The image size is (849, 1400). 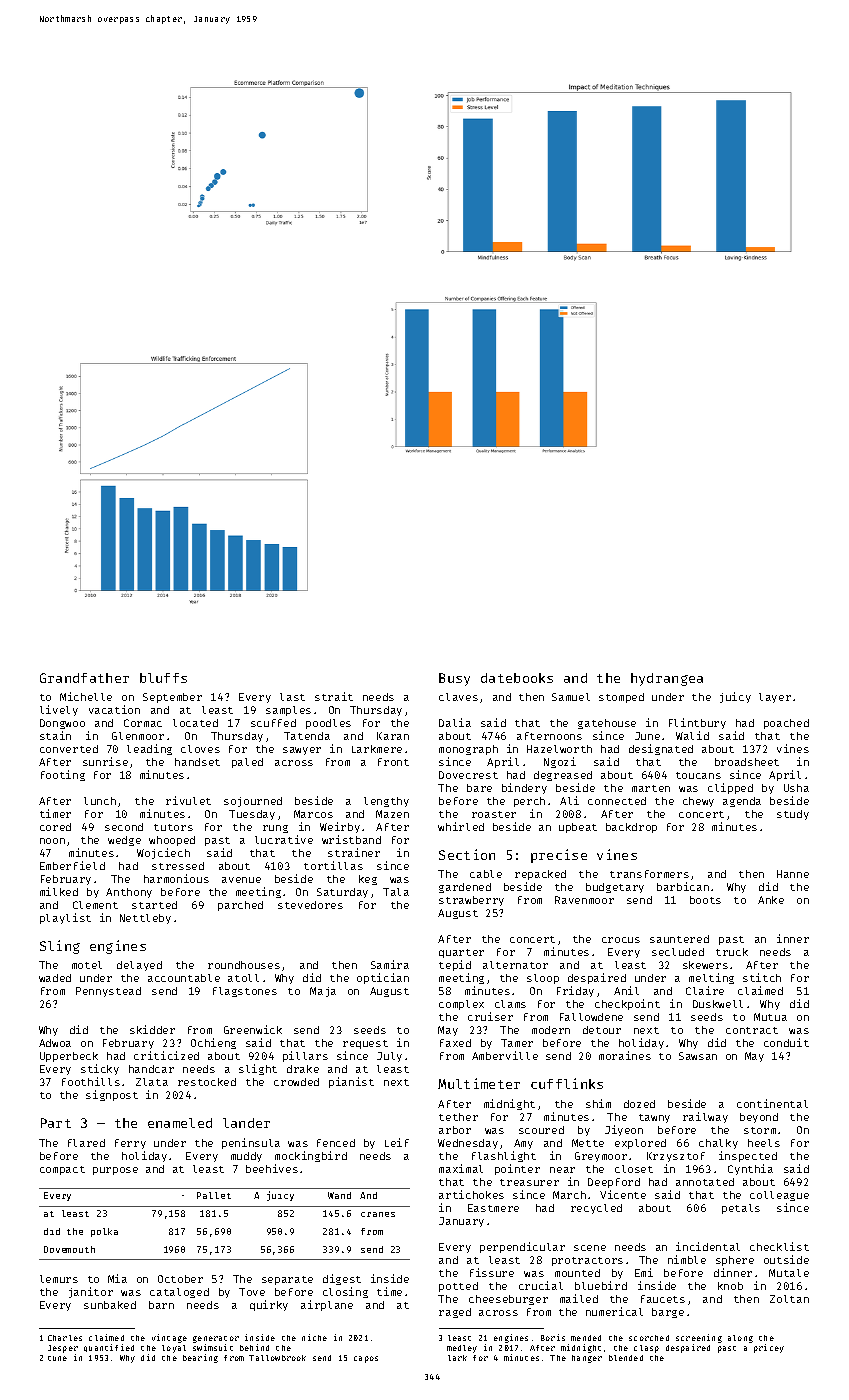 What do you see at coordinates (692, 735) in the screenshot?
I see `Walid` at bounding box center [692, 735].
